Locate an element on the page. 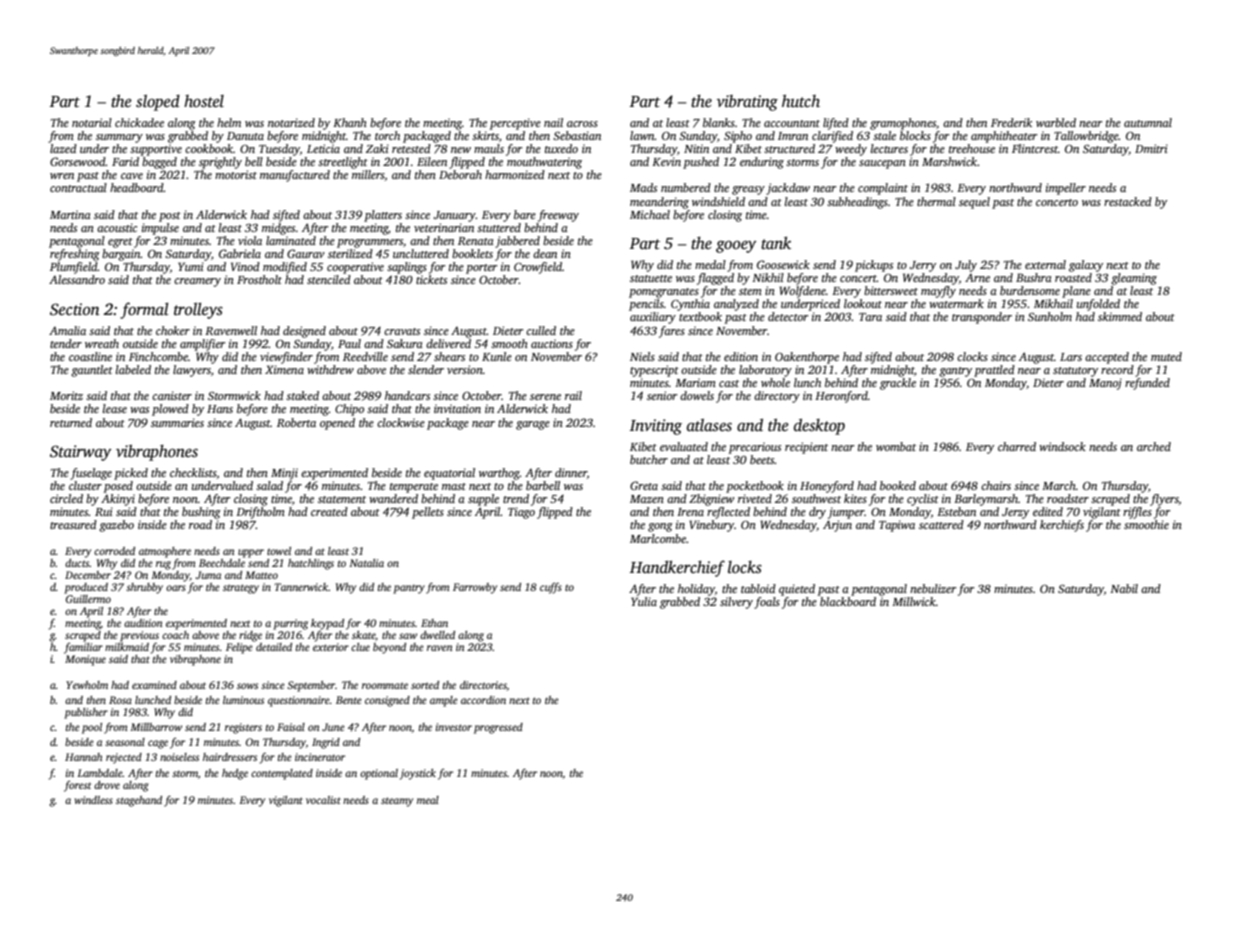 This image has height=952, width=1233. progressed is located at coordinates (498, 728).
